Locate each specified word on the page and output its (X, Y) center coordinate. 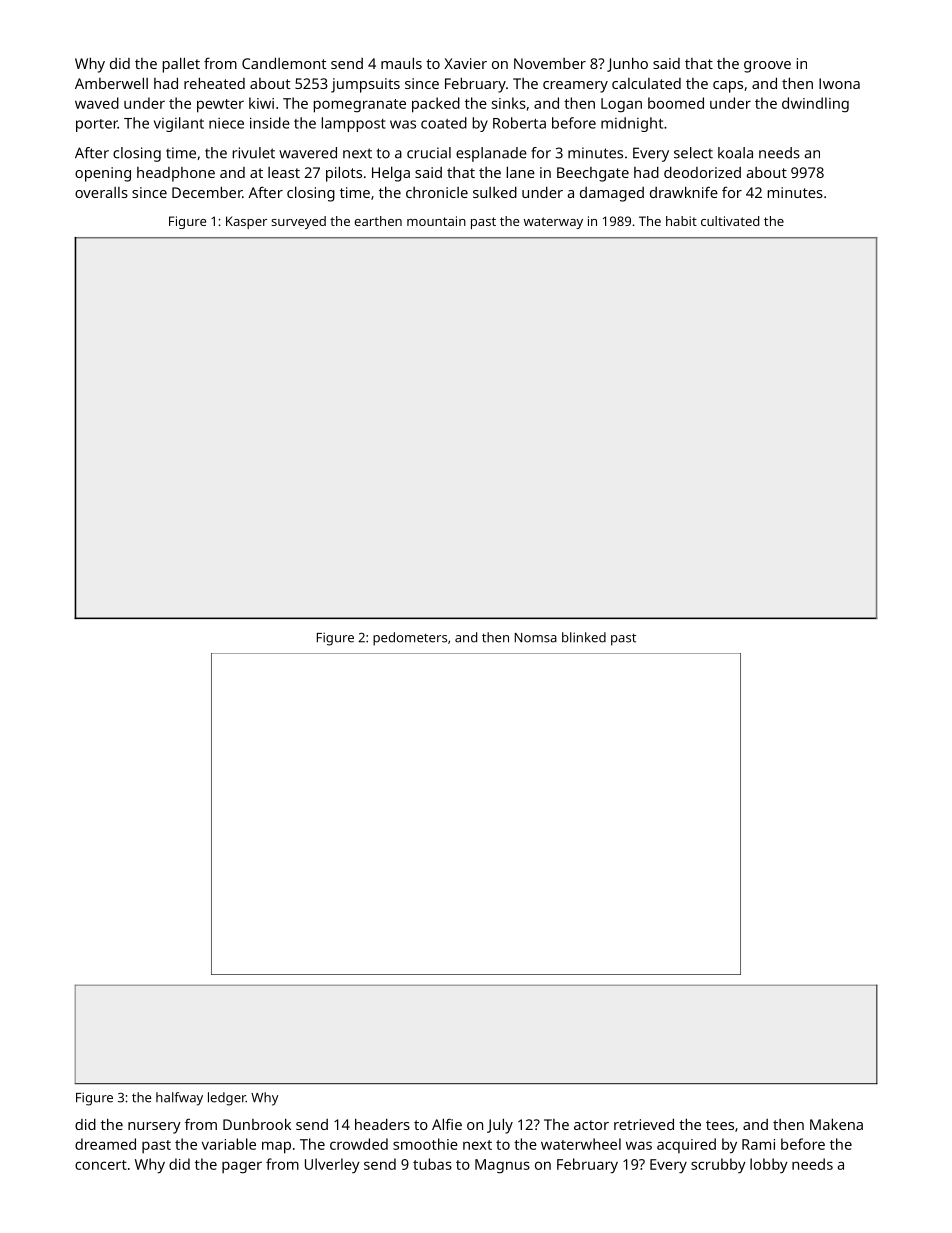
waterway (553, 223)
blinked (584, 637)
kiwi (261, 103)
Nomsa (536, 638)
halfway (179, 1099)
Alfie (447, 1124)
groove (767, 67)
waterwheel (581, 1144)
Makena (836, 1124)
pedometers (410, 639)
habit (681, 221)
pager (242, 1167)
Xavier (465, 63)
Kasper (246, 222)
